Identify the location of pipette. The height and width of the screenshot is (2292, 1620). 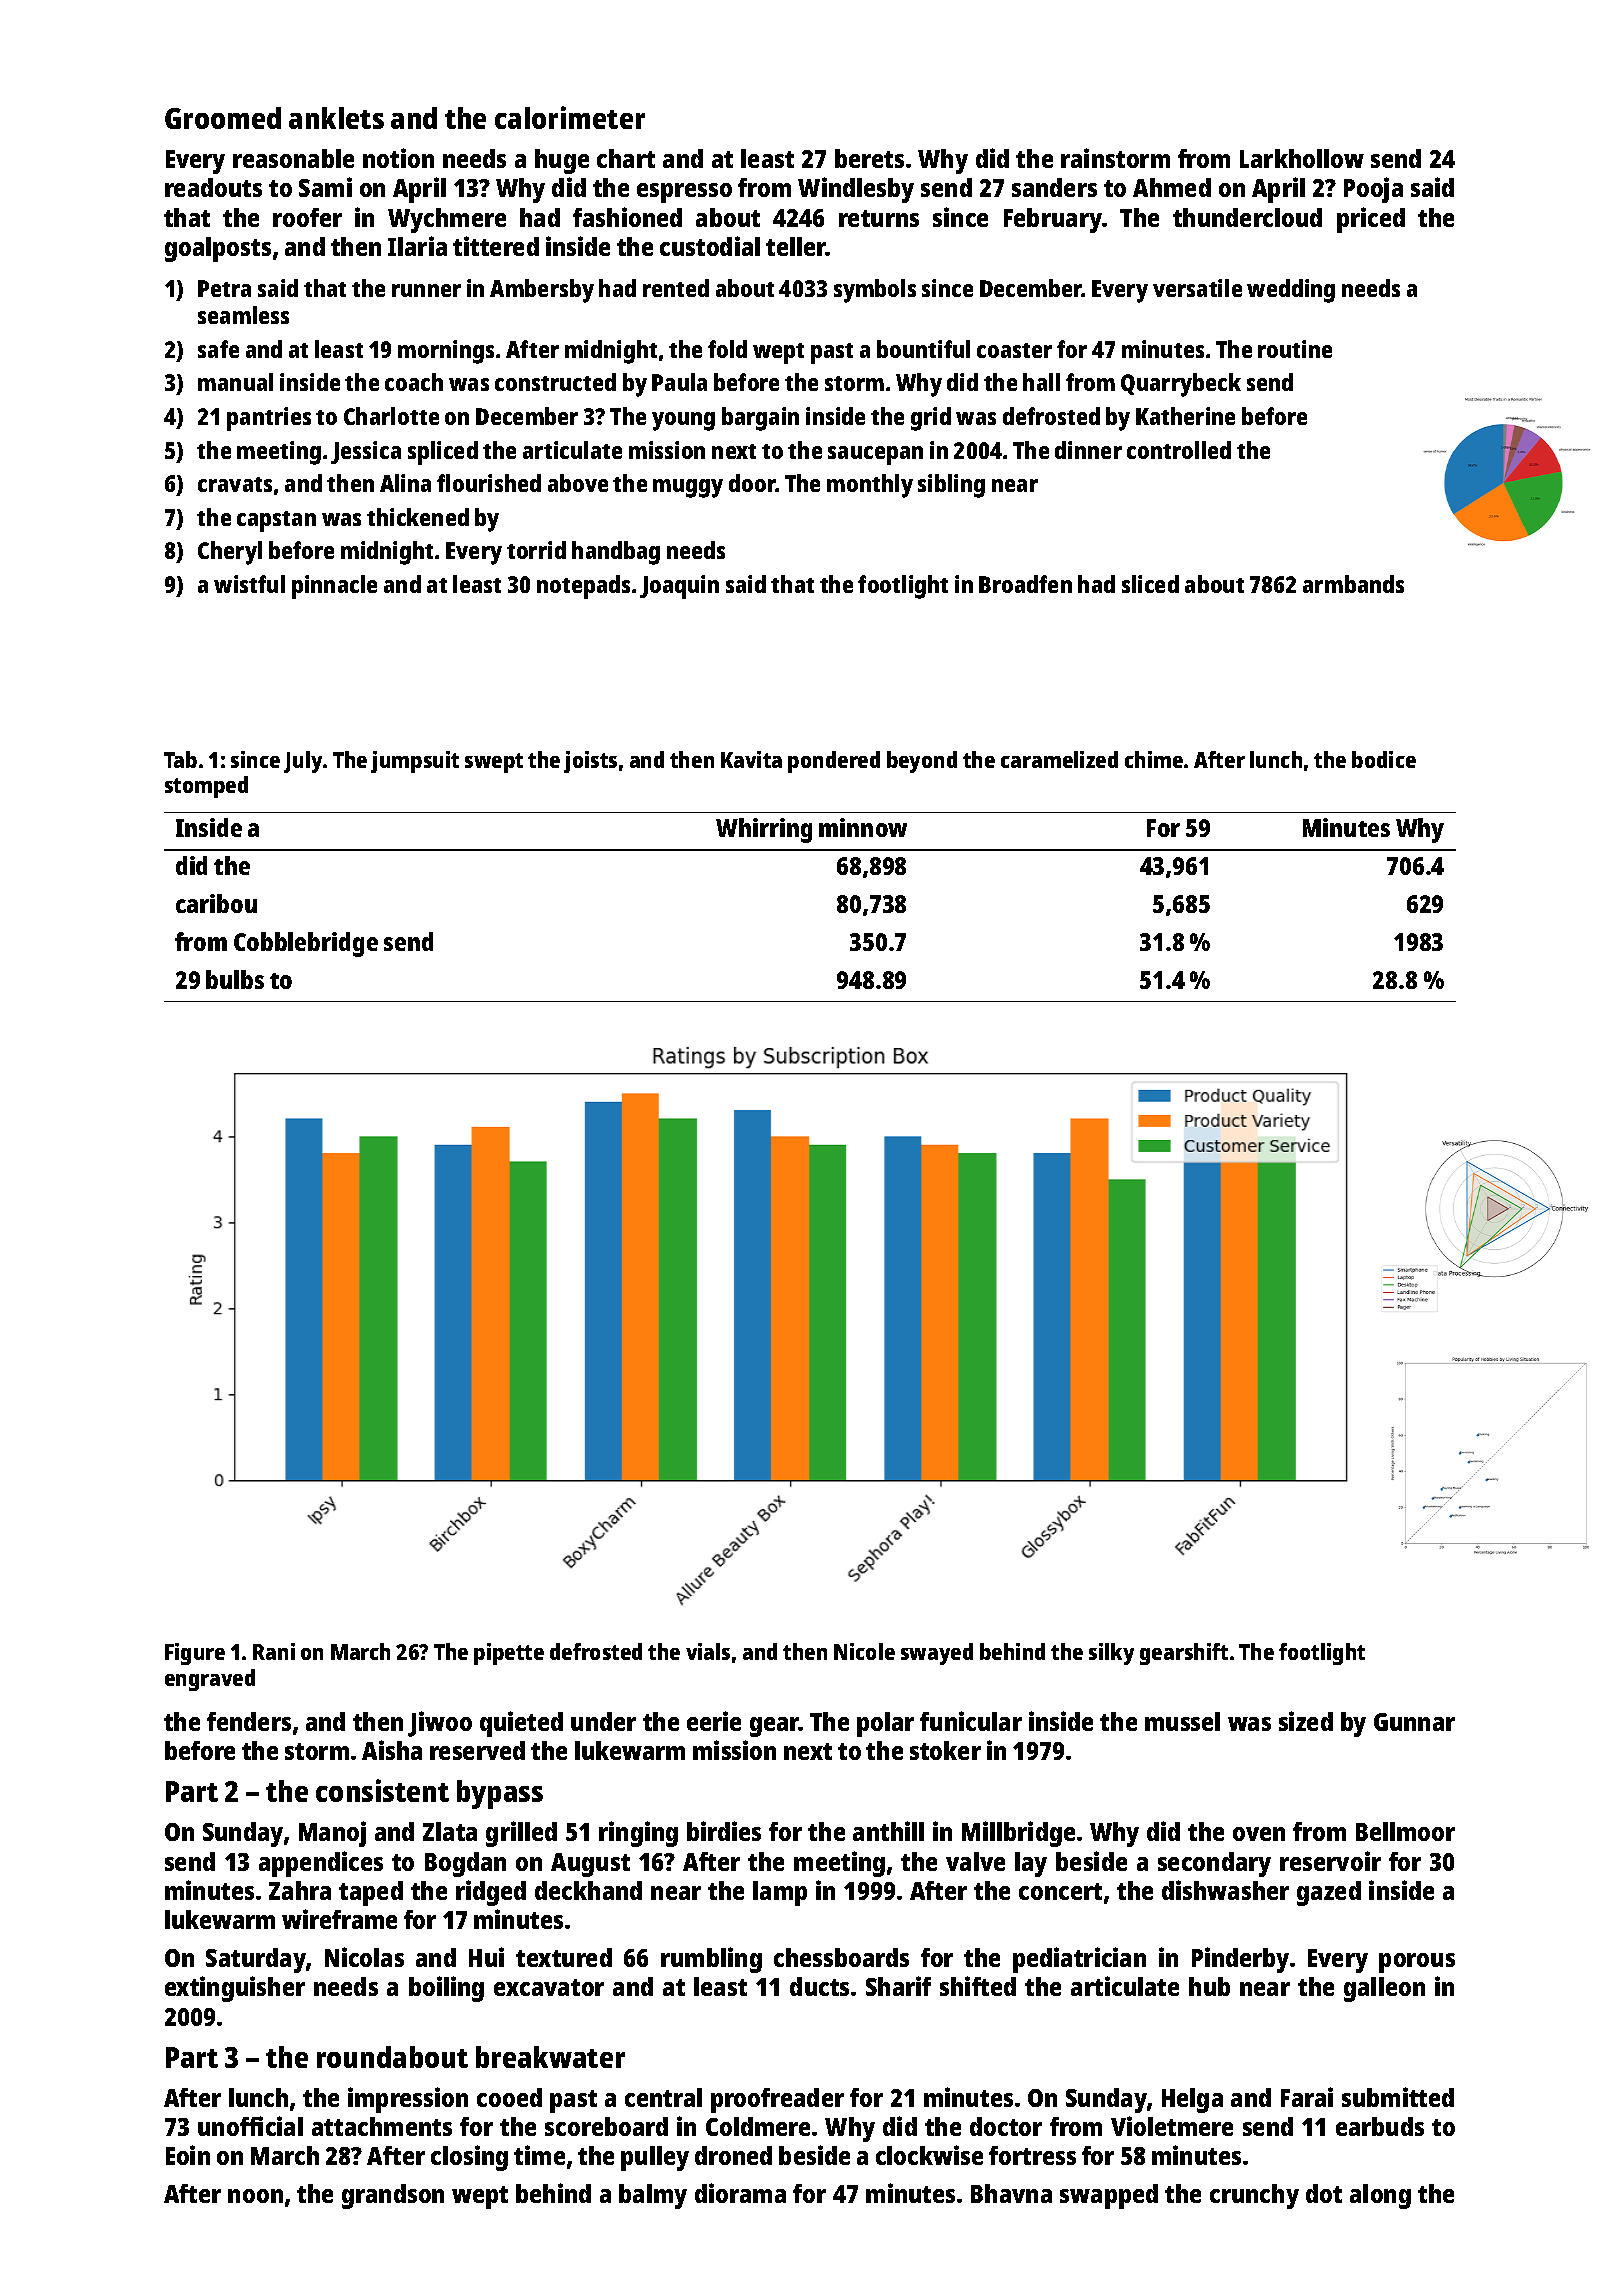
(509, 1654).
